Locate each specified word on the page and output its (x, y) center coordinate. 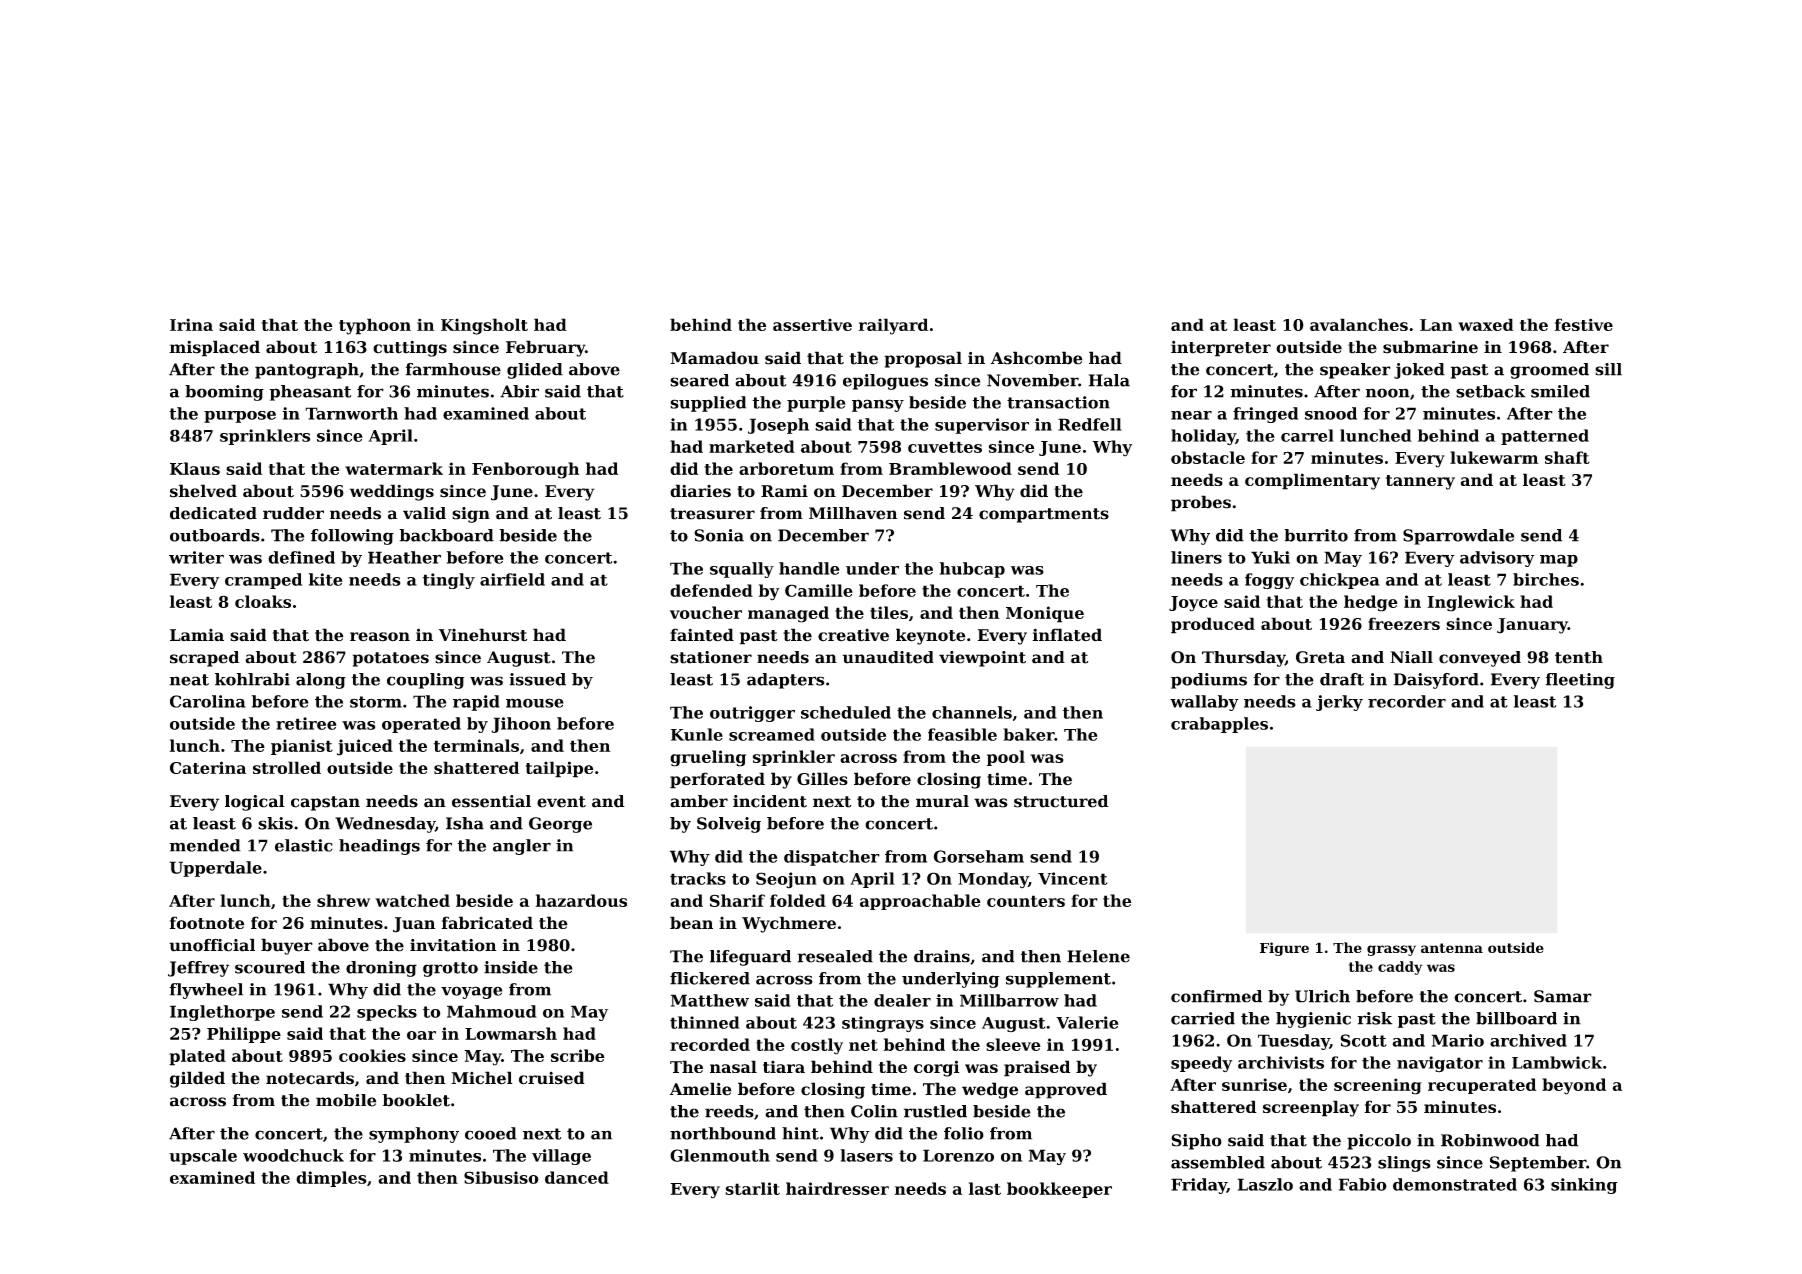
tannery (1420, 482)
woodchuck (293, 1155)
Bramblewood (950, 468)
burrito (1316, 535)
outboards (215, 535)
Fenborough (525, 470)
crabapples (1219, 725)
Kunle (697, 734)
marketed (752, 446)
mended (205, 845)
